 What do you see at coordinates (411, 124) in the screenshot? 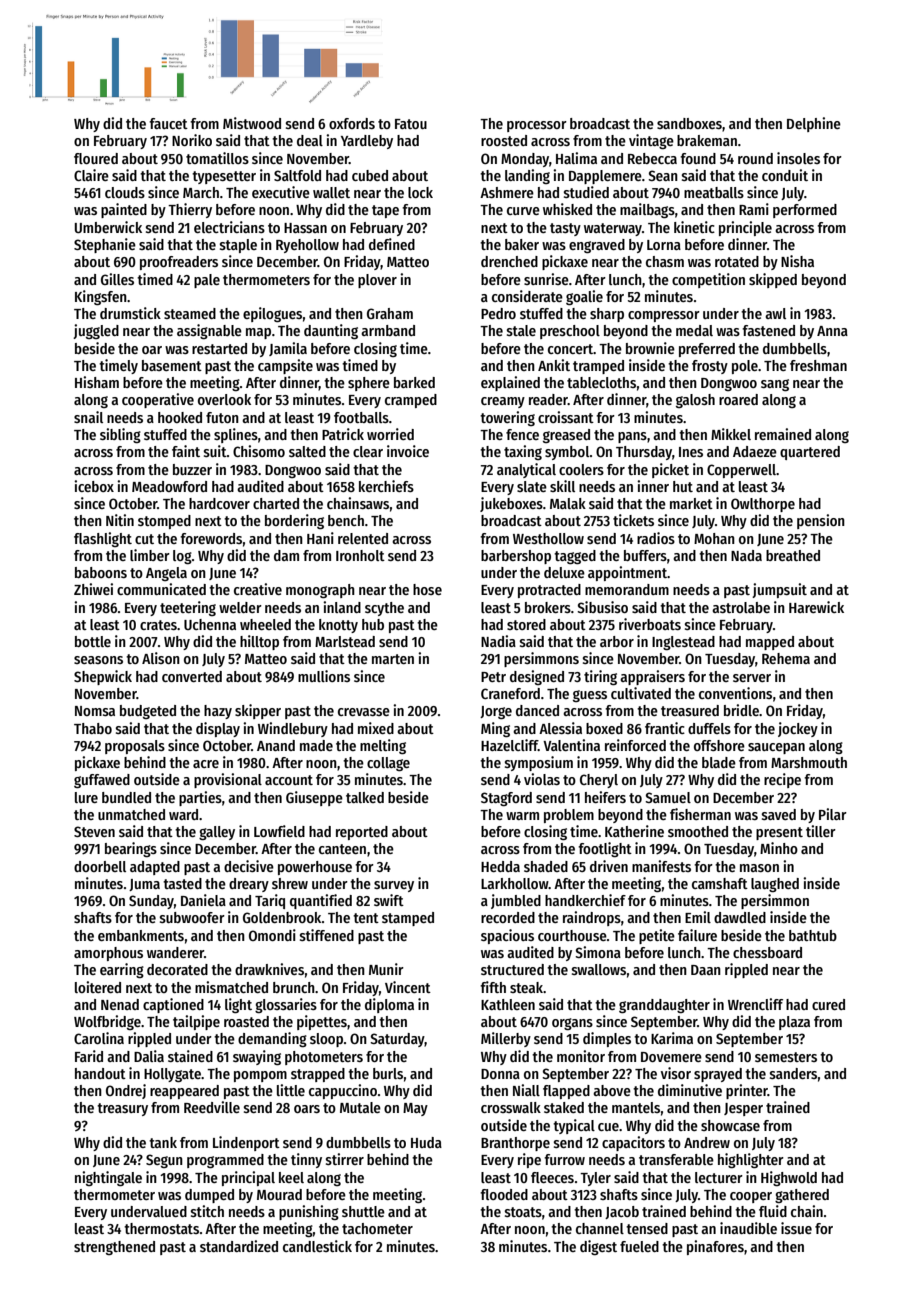
I see `Fatou` at bounding box center [411, 124].
